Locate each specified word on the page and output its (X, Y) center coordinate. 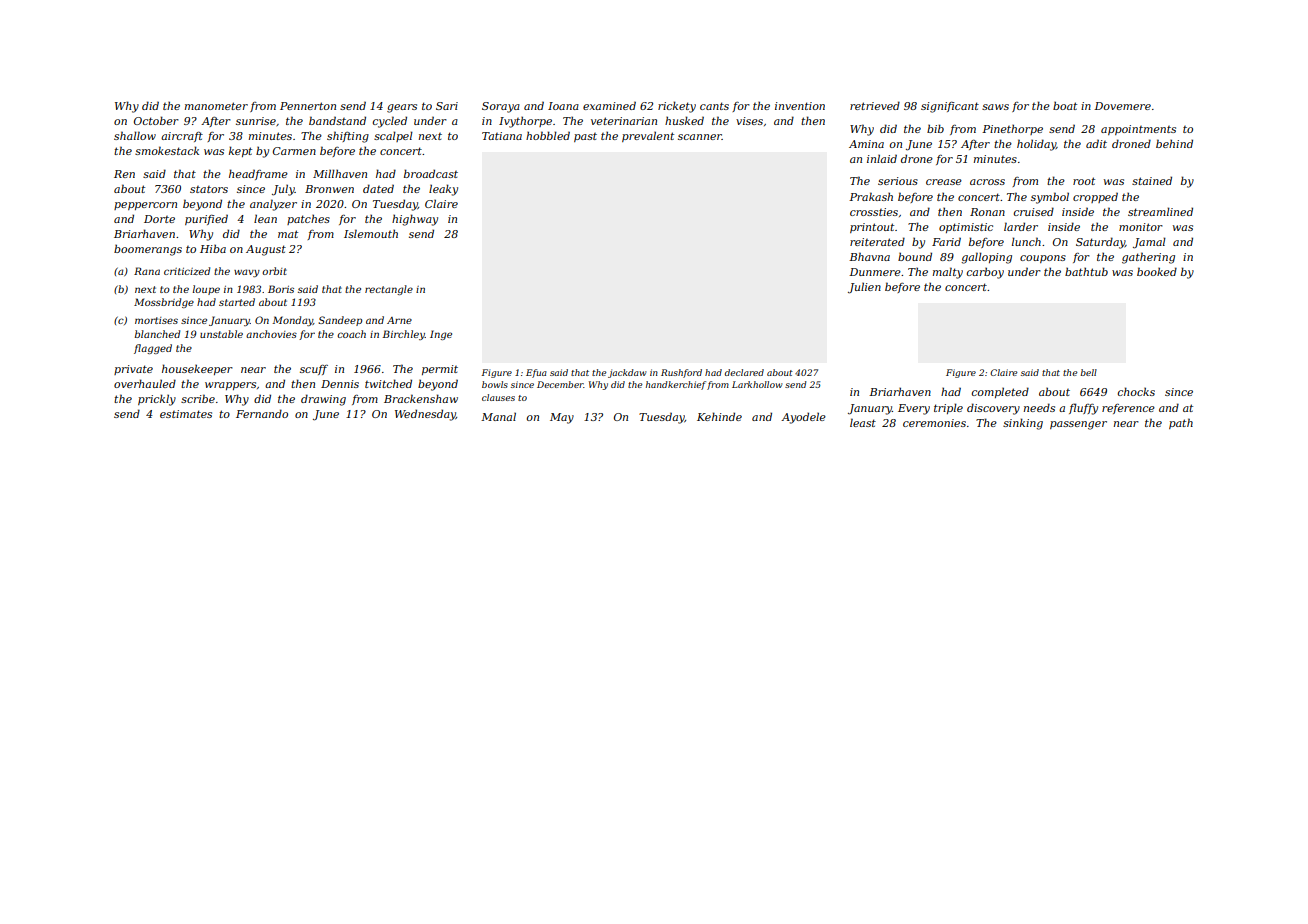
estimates (186, 414)
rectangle (389, 290)
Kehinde (719, 416)
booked (1157, 271)
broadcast (431, 173)
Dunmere (875, 272)
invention (800, 106)
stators (209, 189)
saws (995, 107)
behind (1174, 143)
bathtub (1086, 271)
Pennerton (308, 106)
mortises (156, 320)
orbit (274, 271)
